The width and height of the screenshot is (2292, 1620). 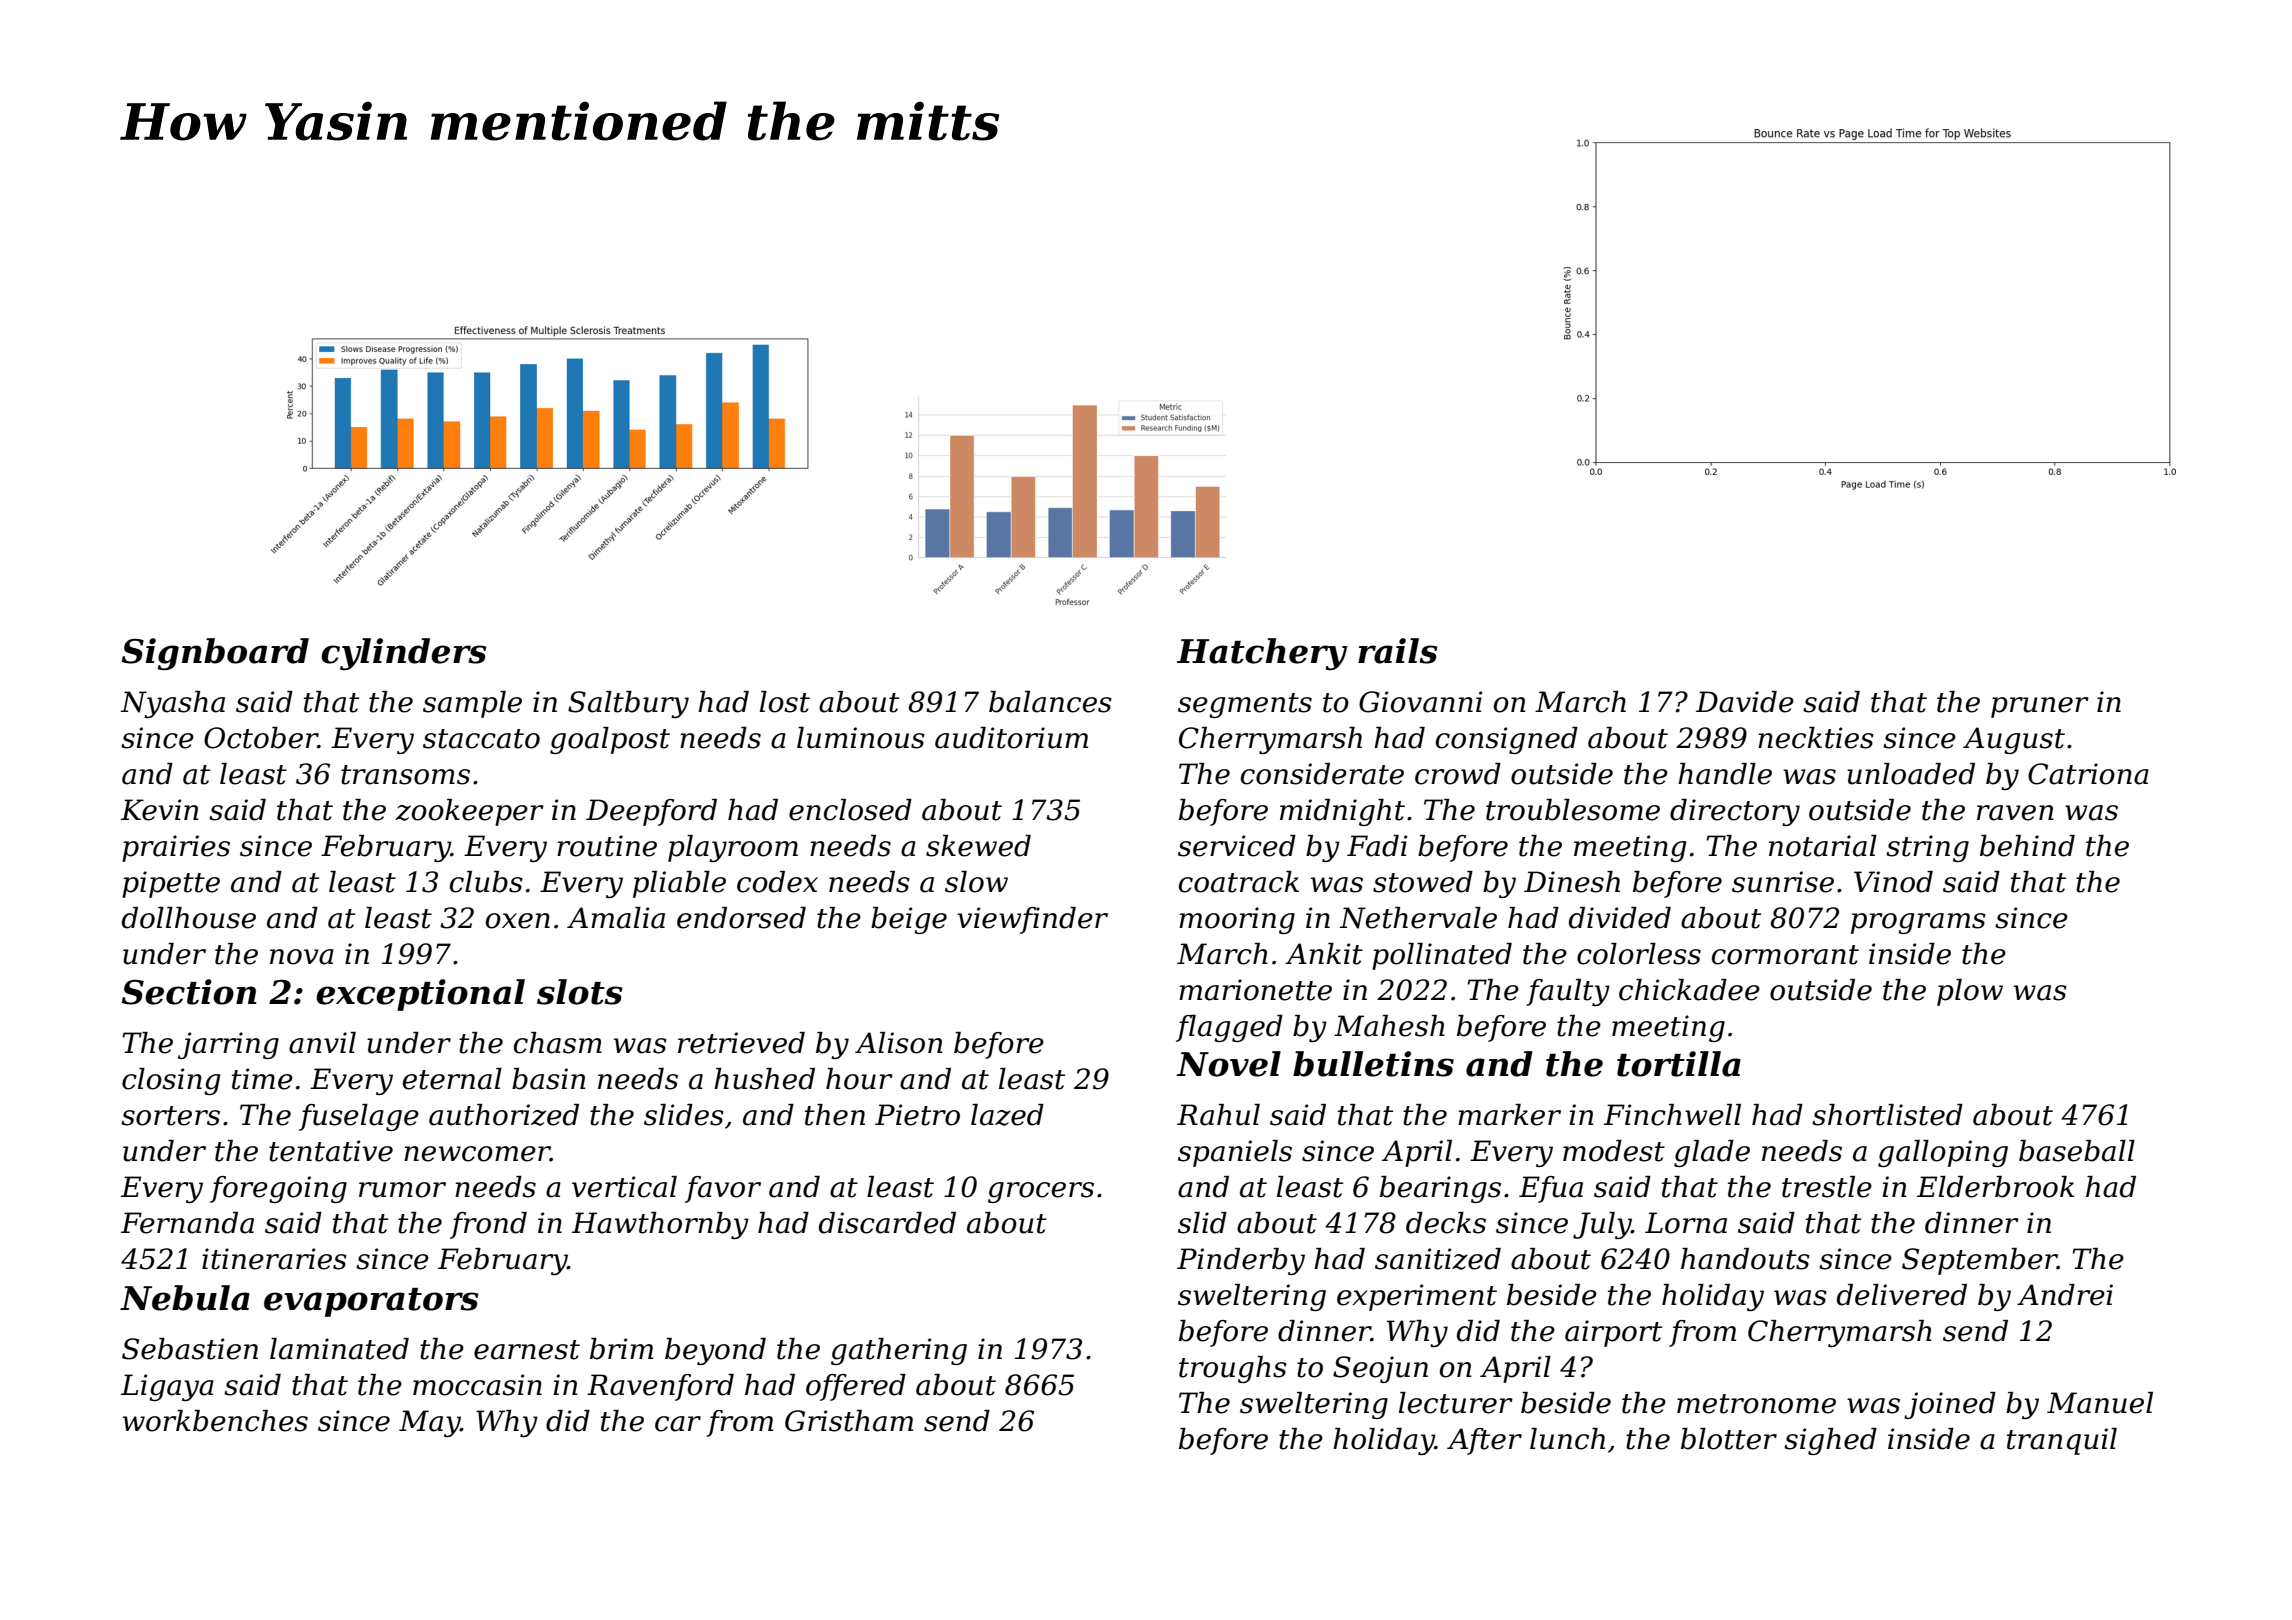 I want to click on workbenches, so click(x=215, y=1421).
